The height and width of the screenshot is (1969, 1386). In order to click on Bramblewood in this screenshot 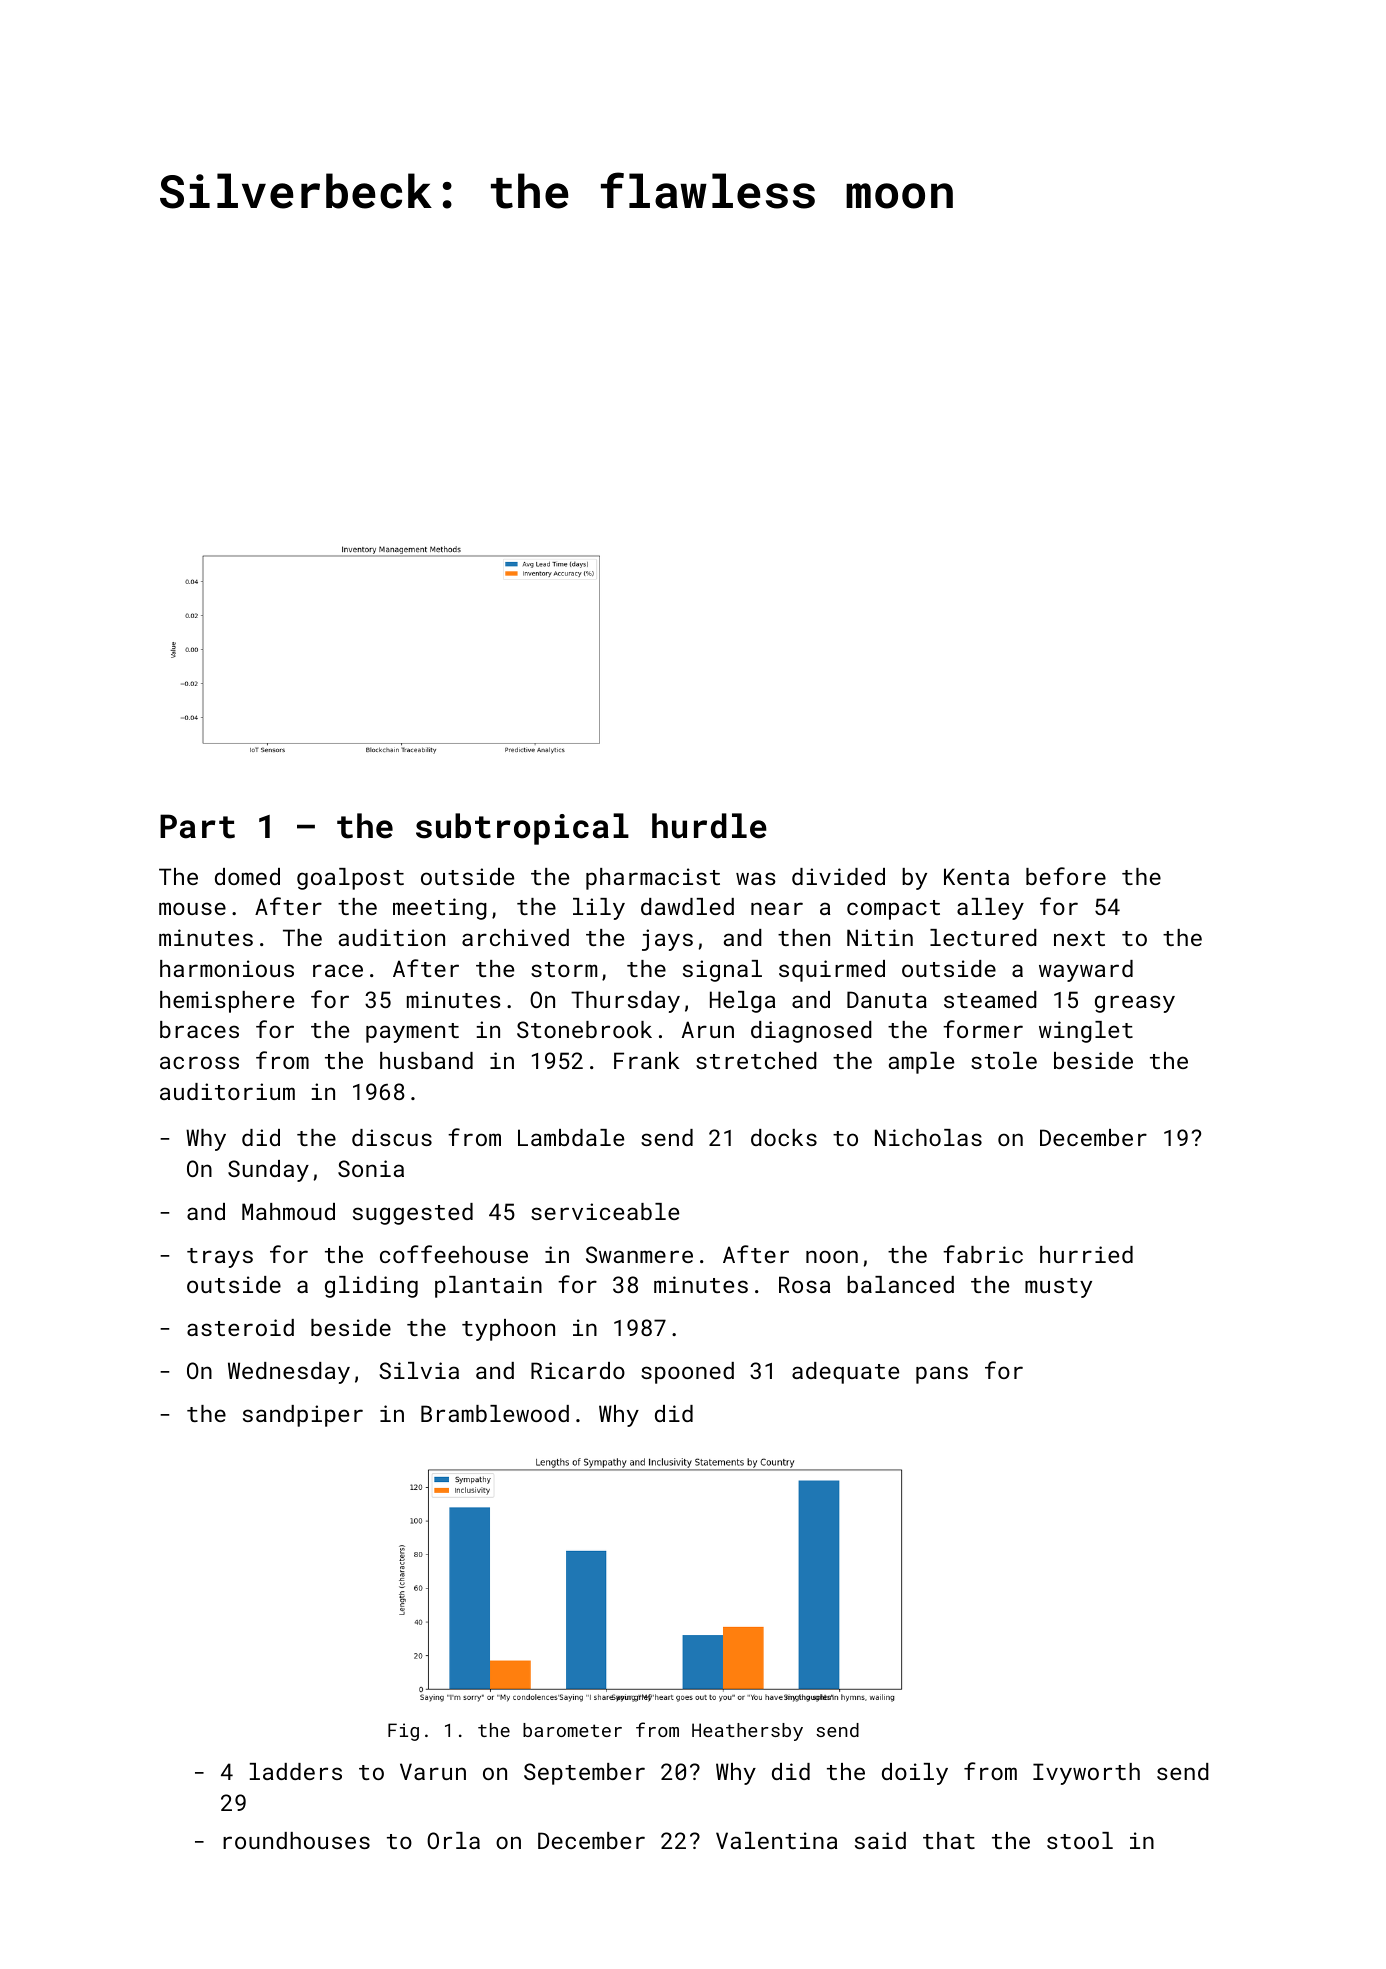, I will do `click(495, 1413)`.
